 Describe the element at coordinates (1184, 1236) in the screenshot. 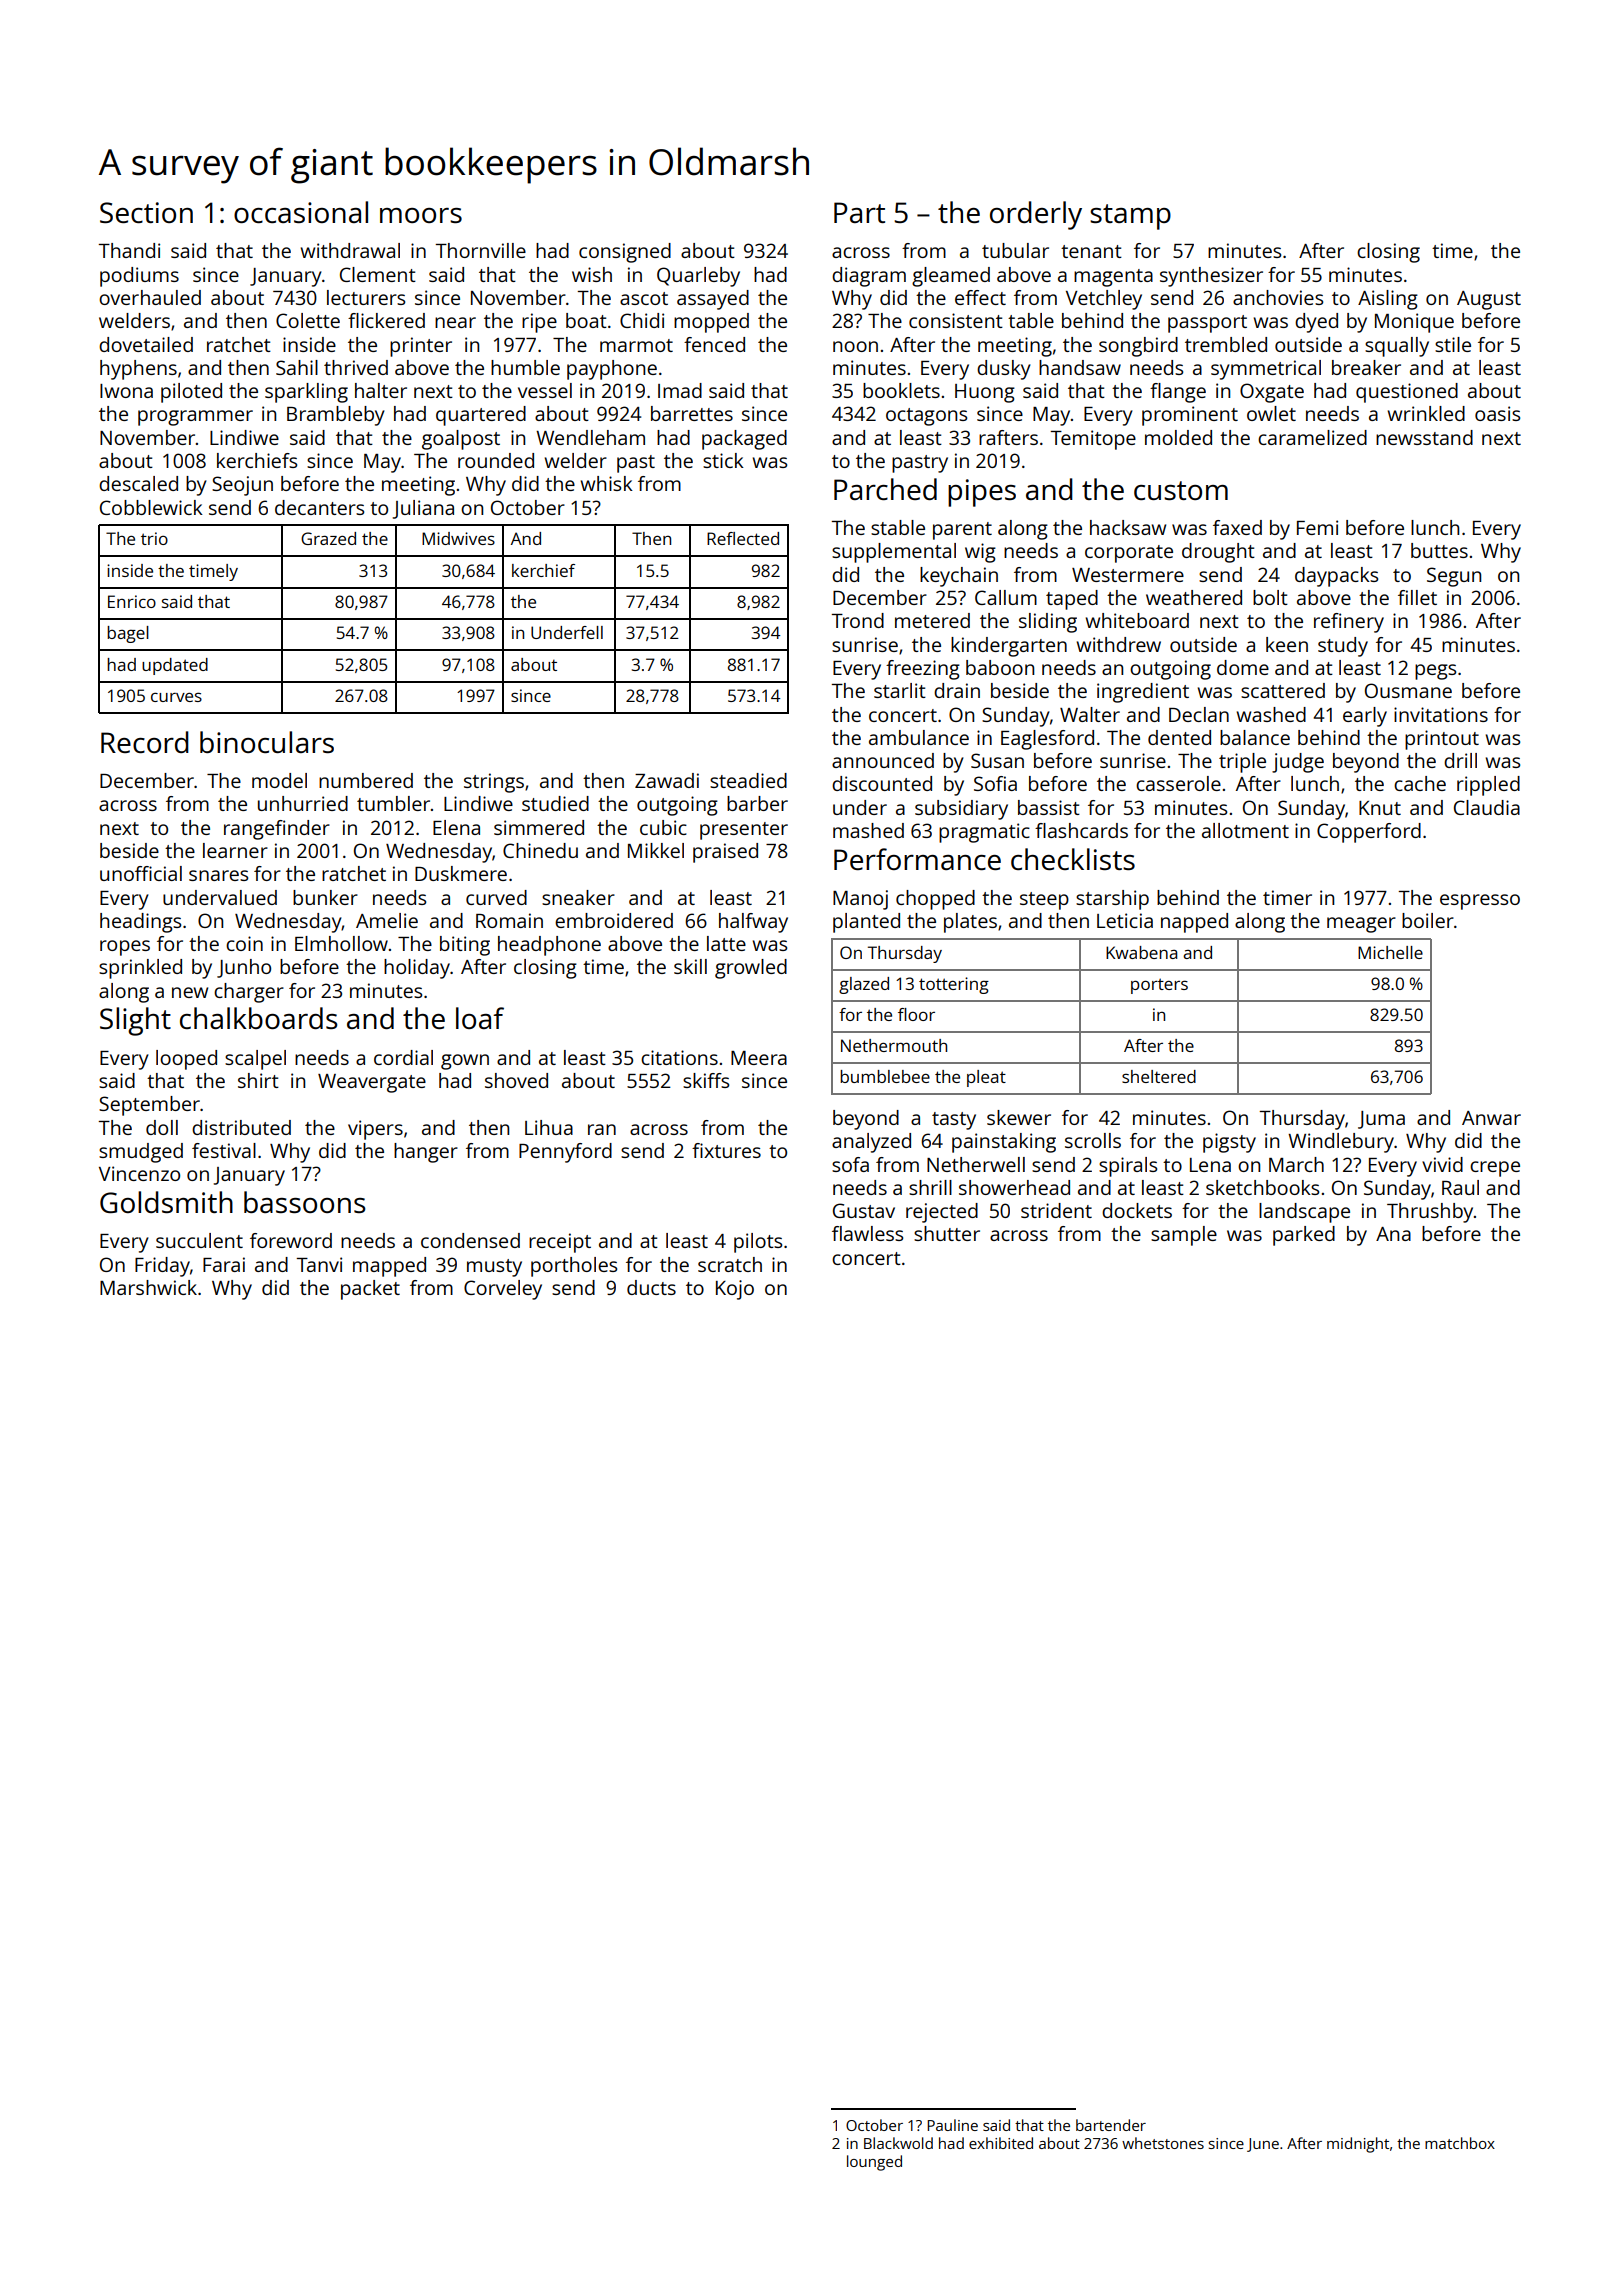

I see `sample` at that location.
